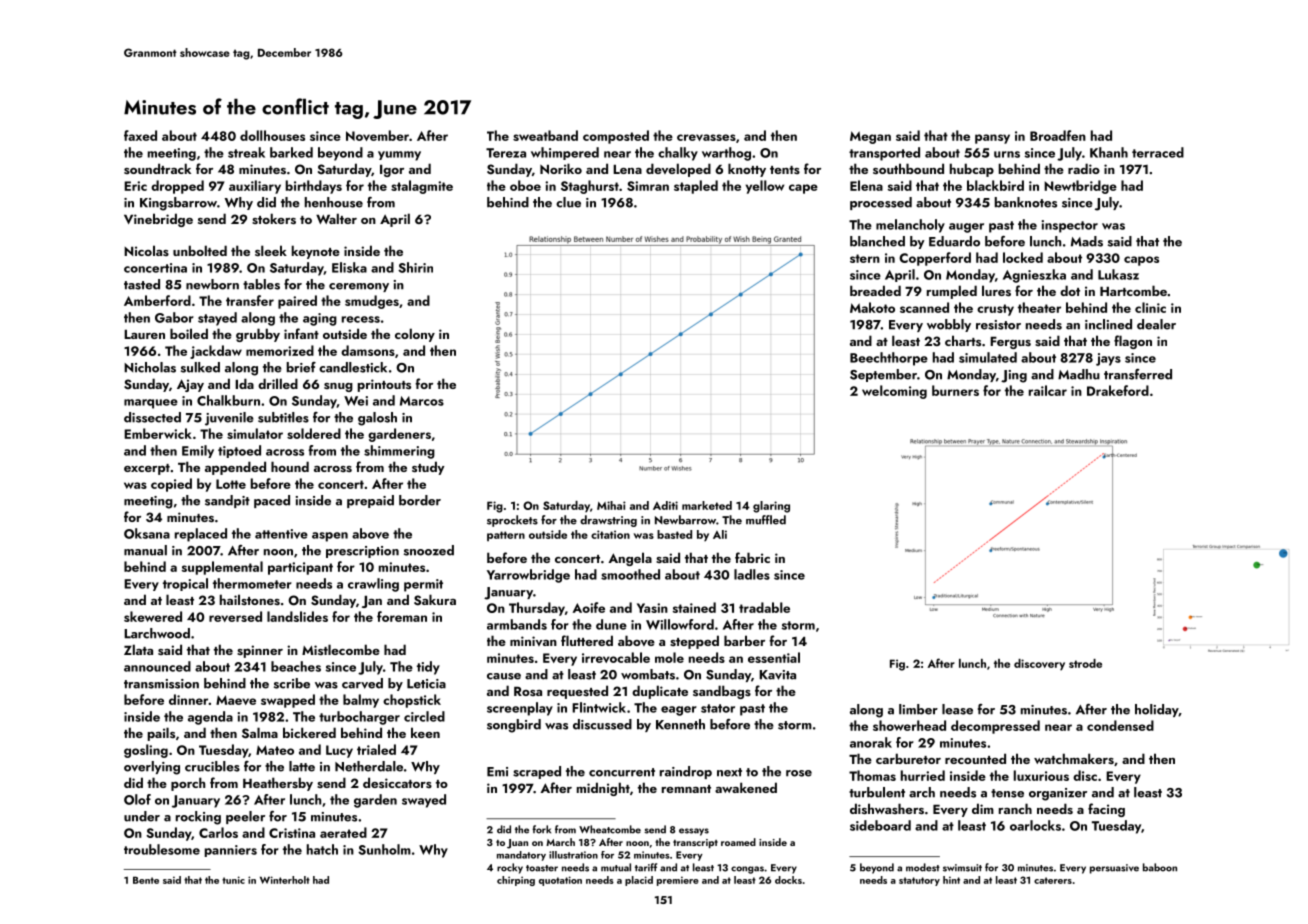  What do you see at coordinates (528, 576) in the image?
I see `Yarrowbridge` at bounding box center [528, 576].
